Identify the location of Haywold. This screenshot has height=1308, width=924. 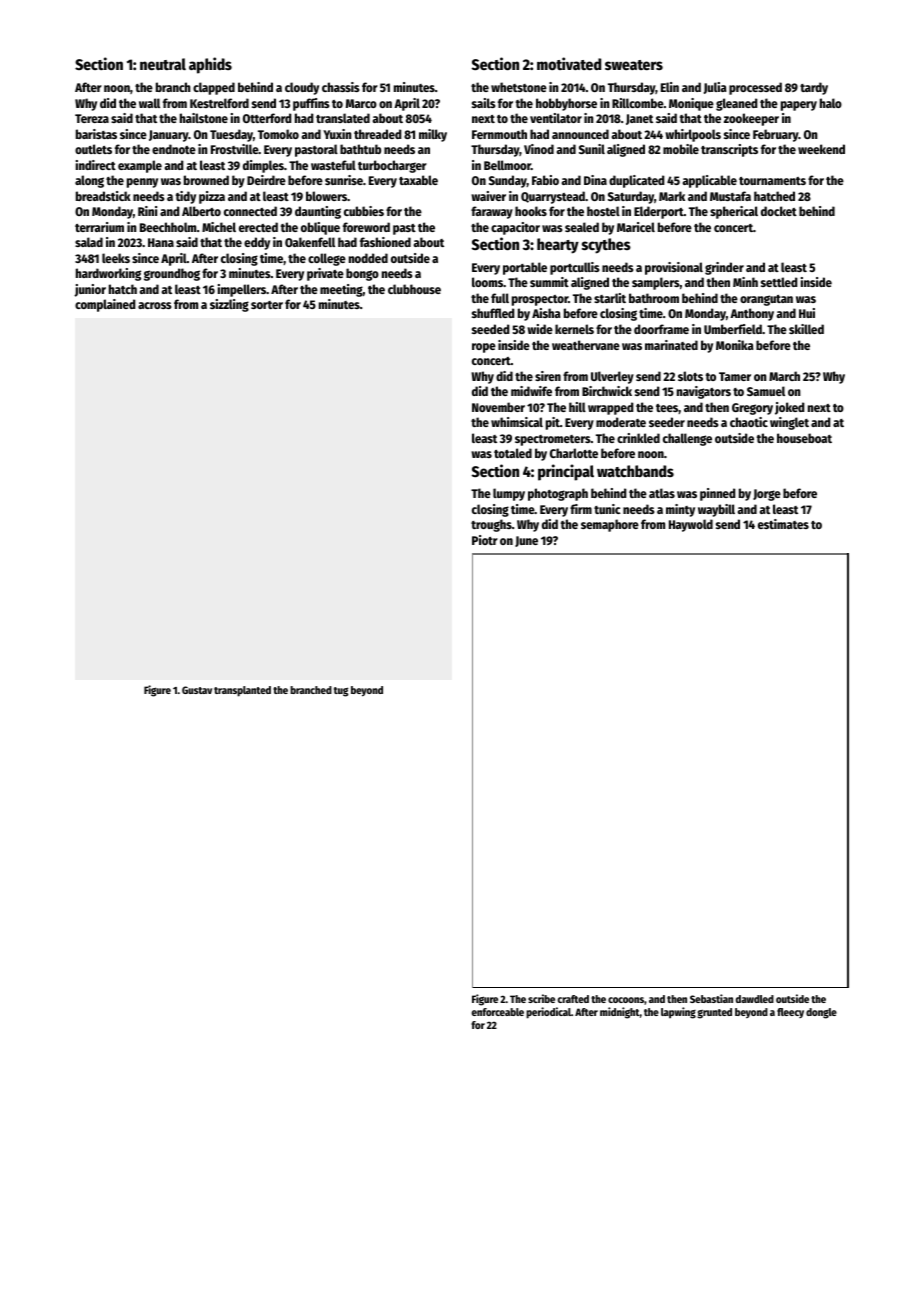
(691, 525).
